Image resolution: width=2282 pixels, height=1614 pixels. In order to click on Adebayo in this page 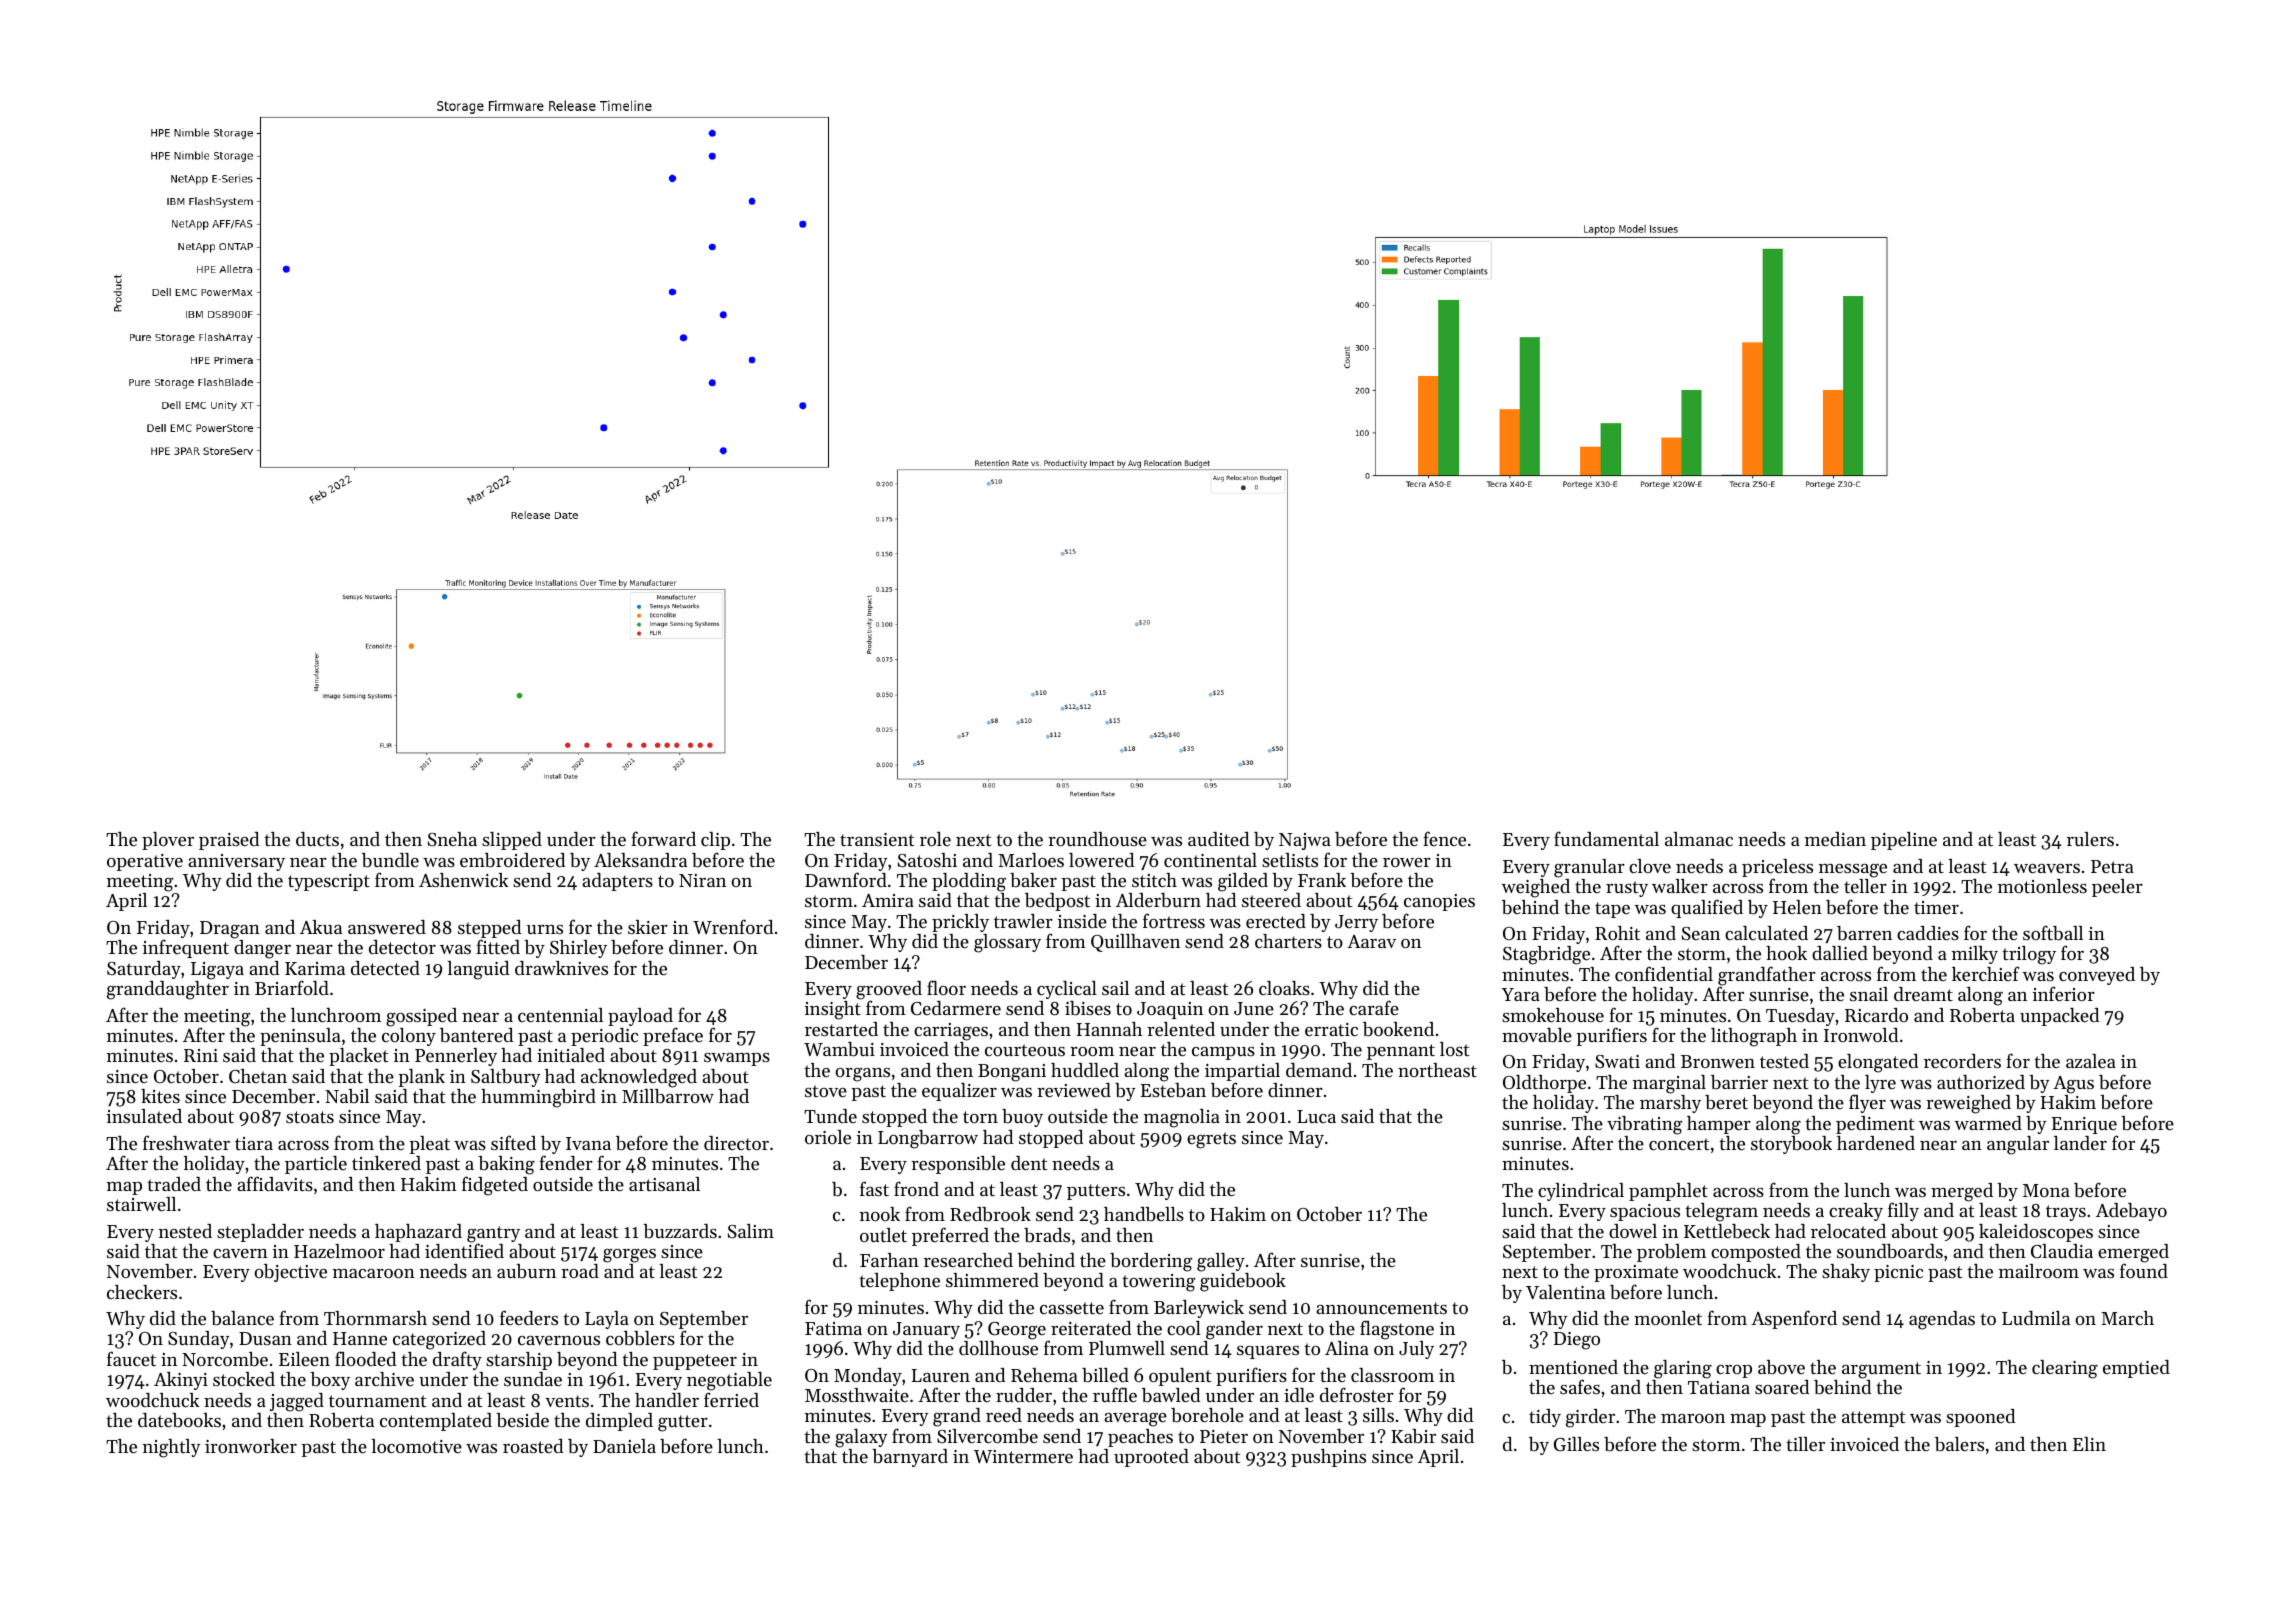, I will do `click(2131, 1212)`.
